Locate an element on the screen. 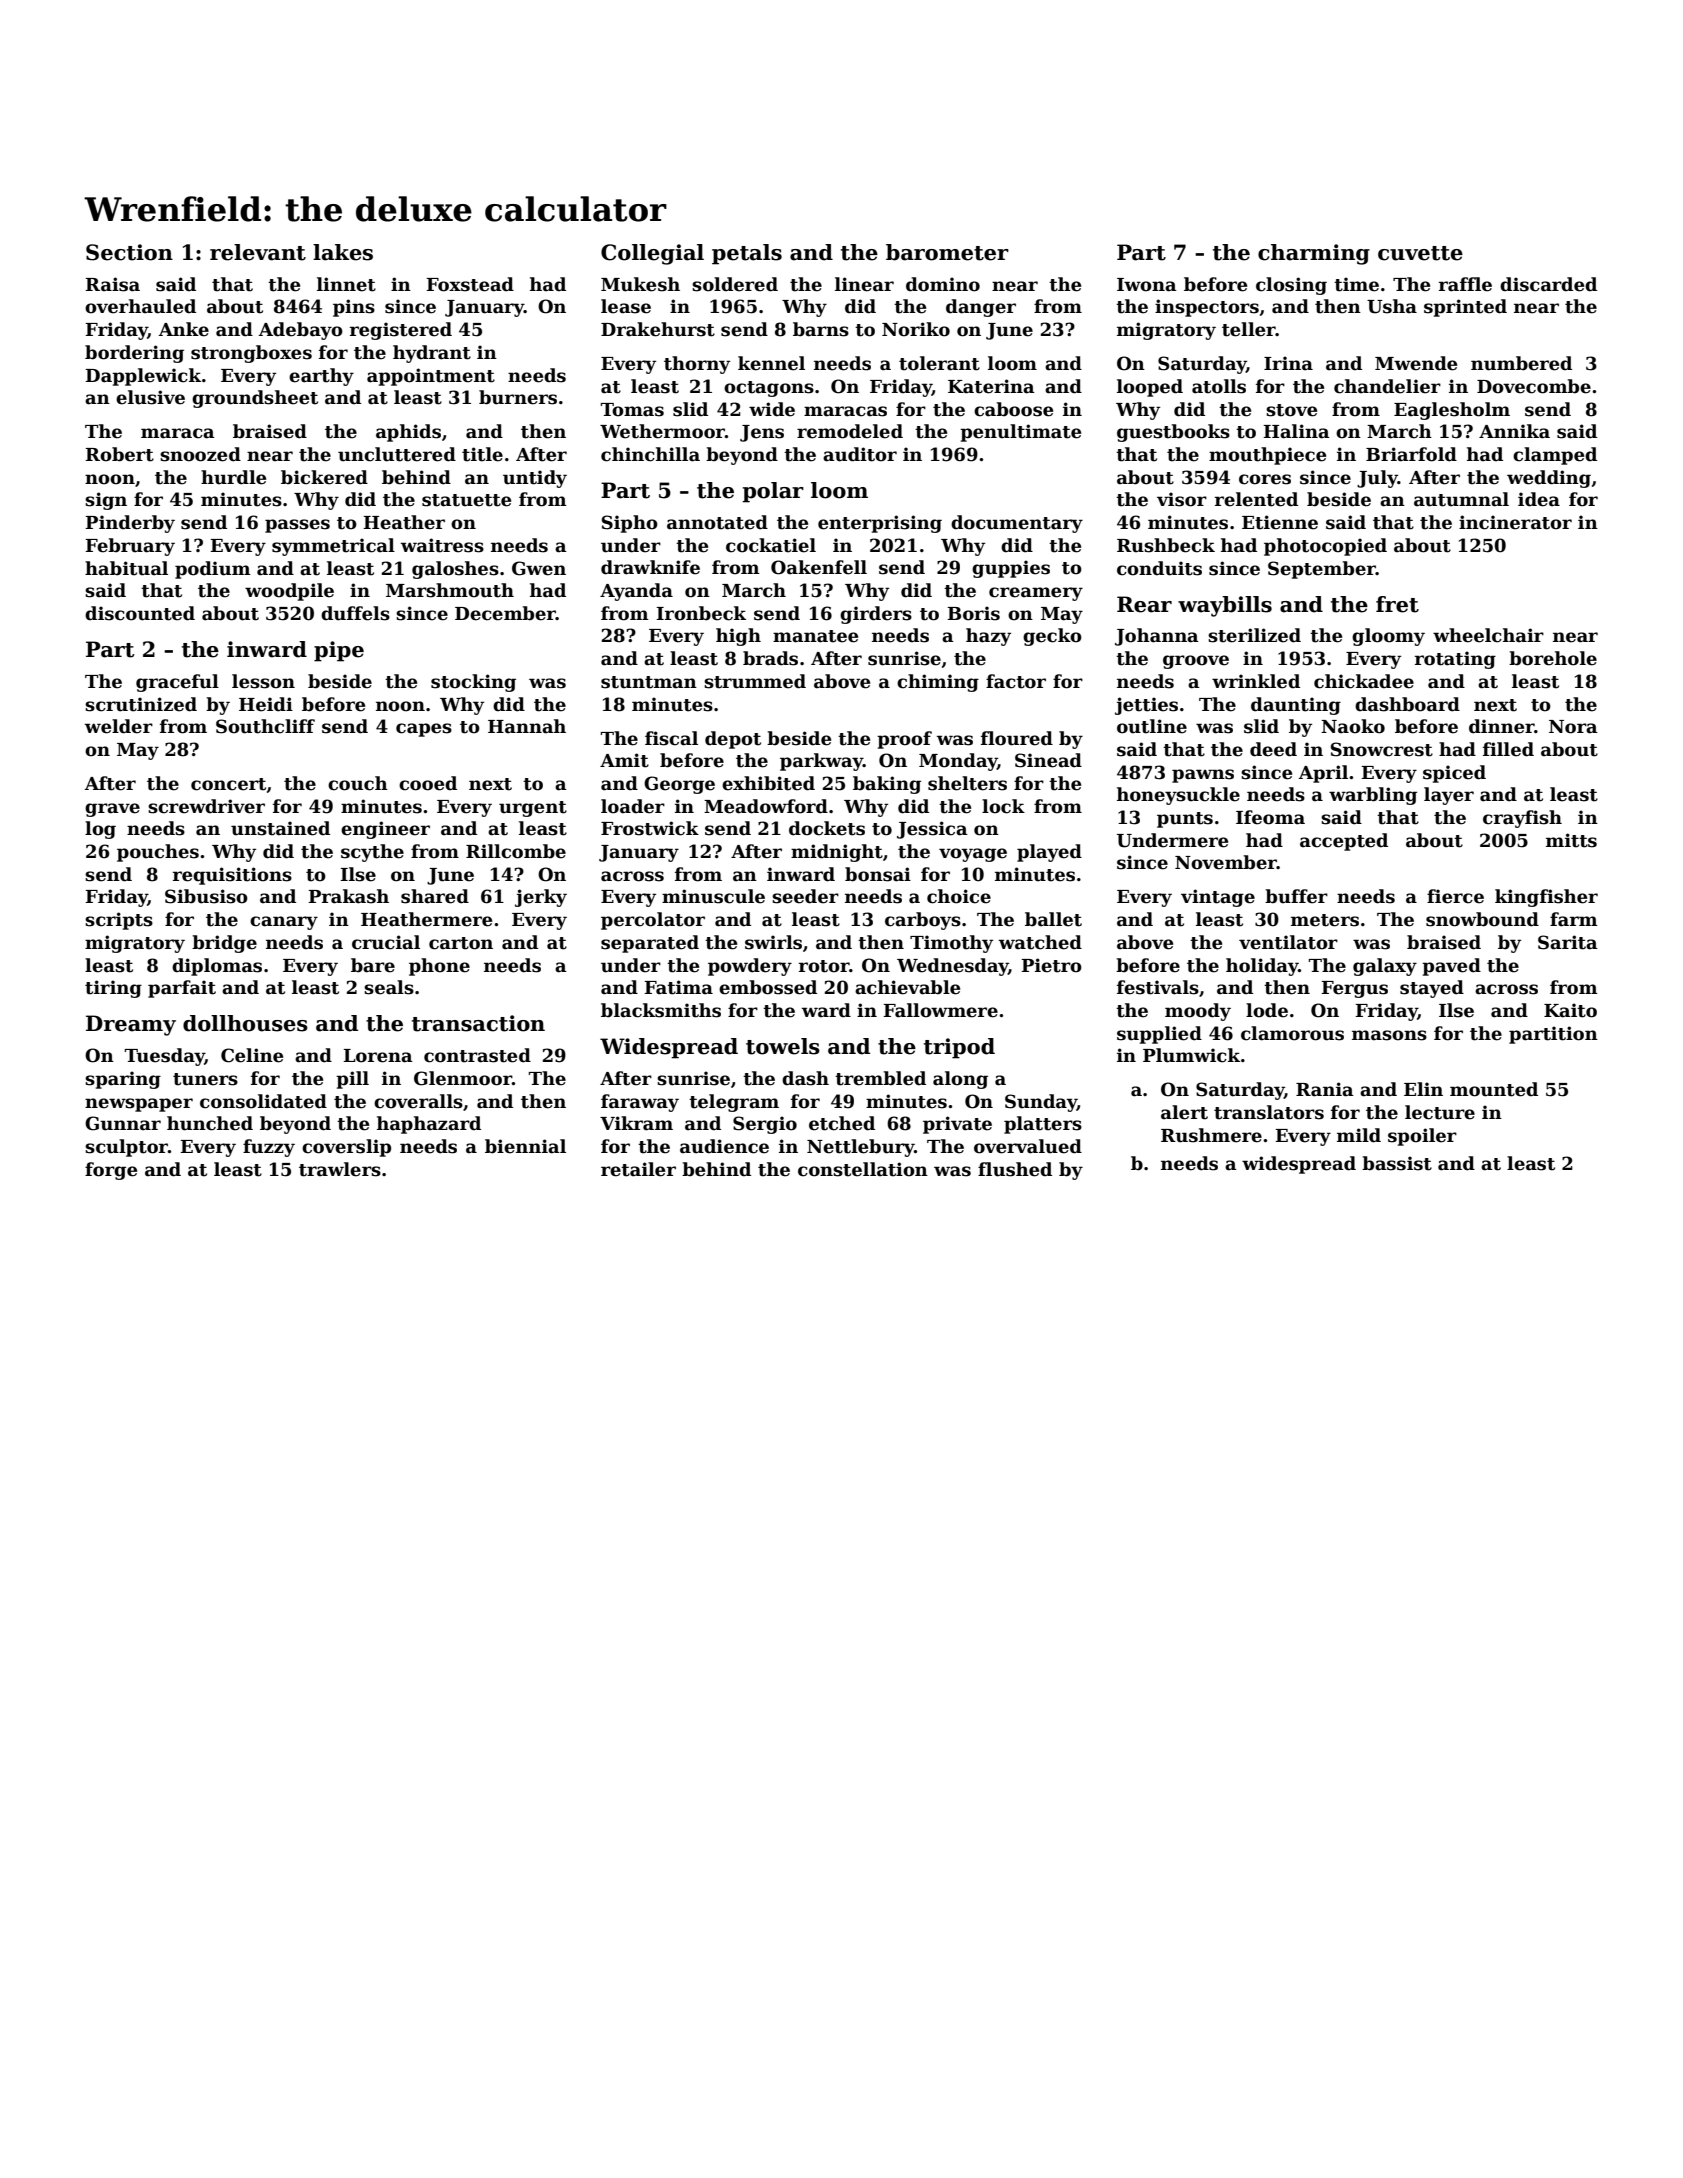  achievable is located at coordinates (907, 987).
